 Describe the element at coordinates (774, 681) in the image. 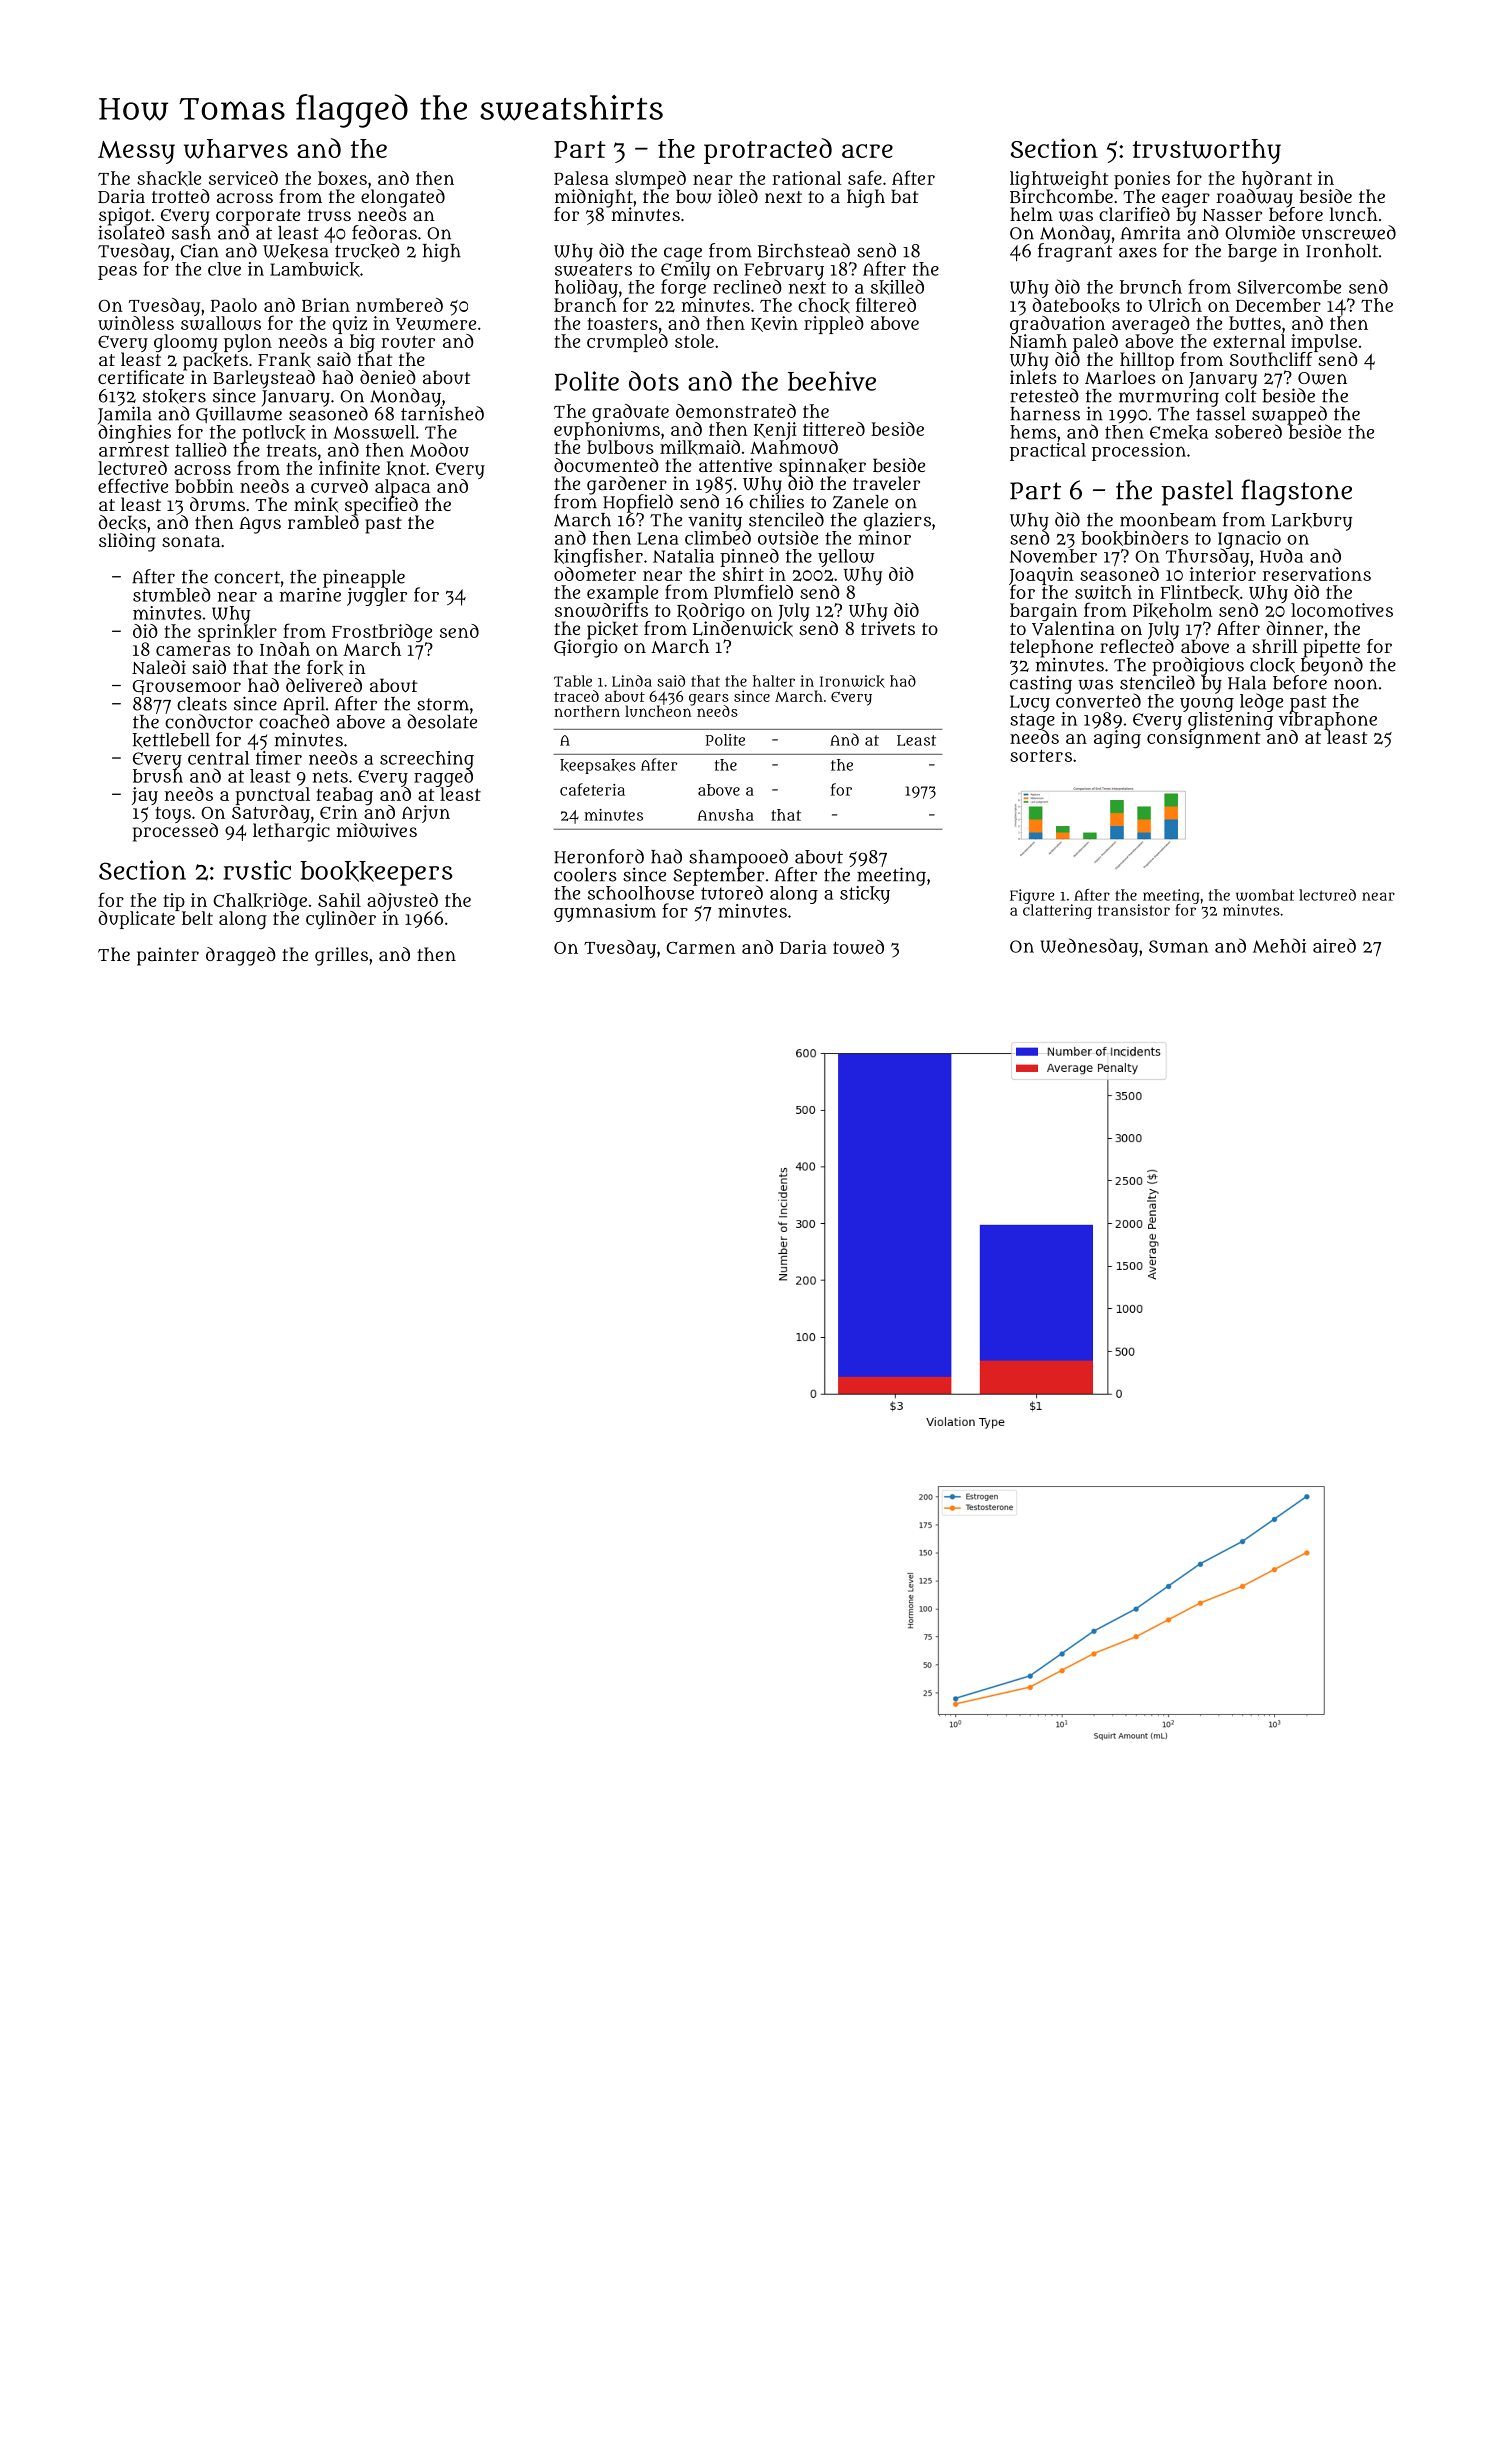

I see `halter` at that location.
